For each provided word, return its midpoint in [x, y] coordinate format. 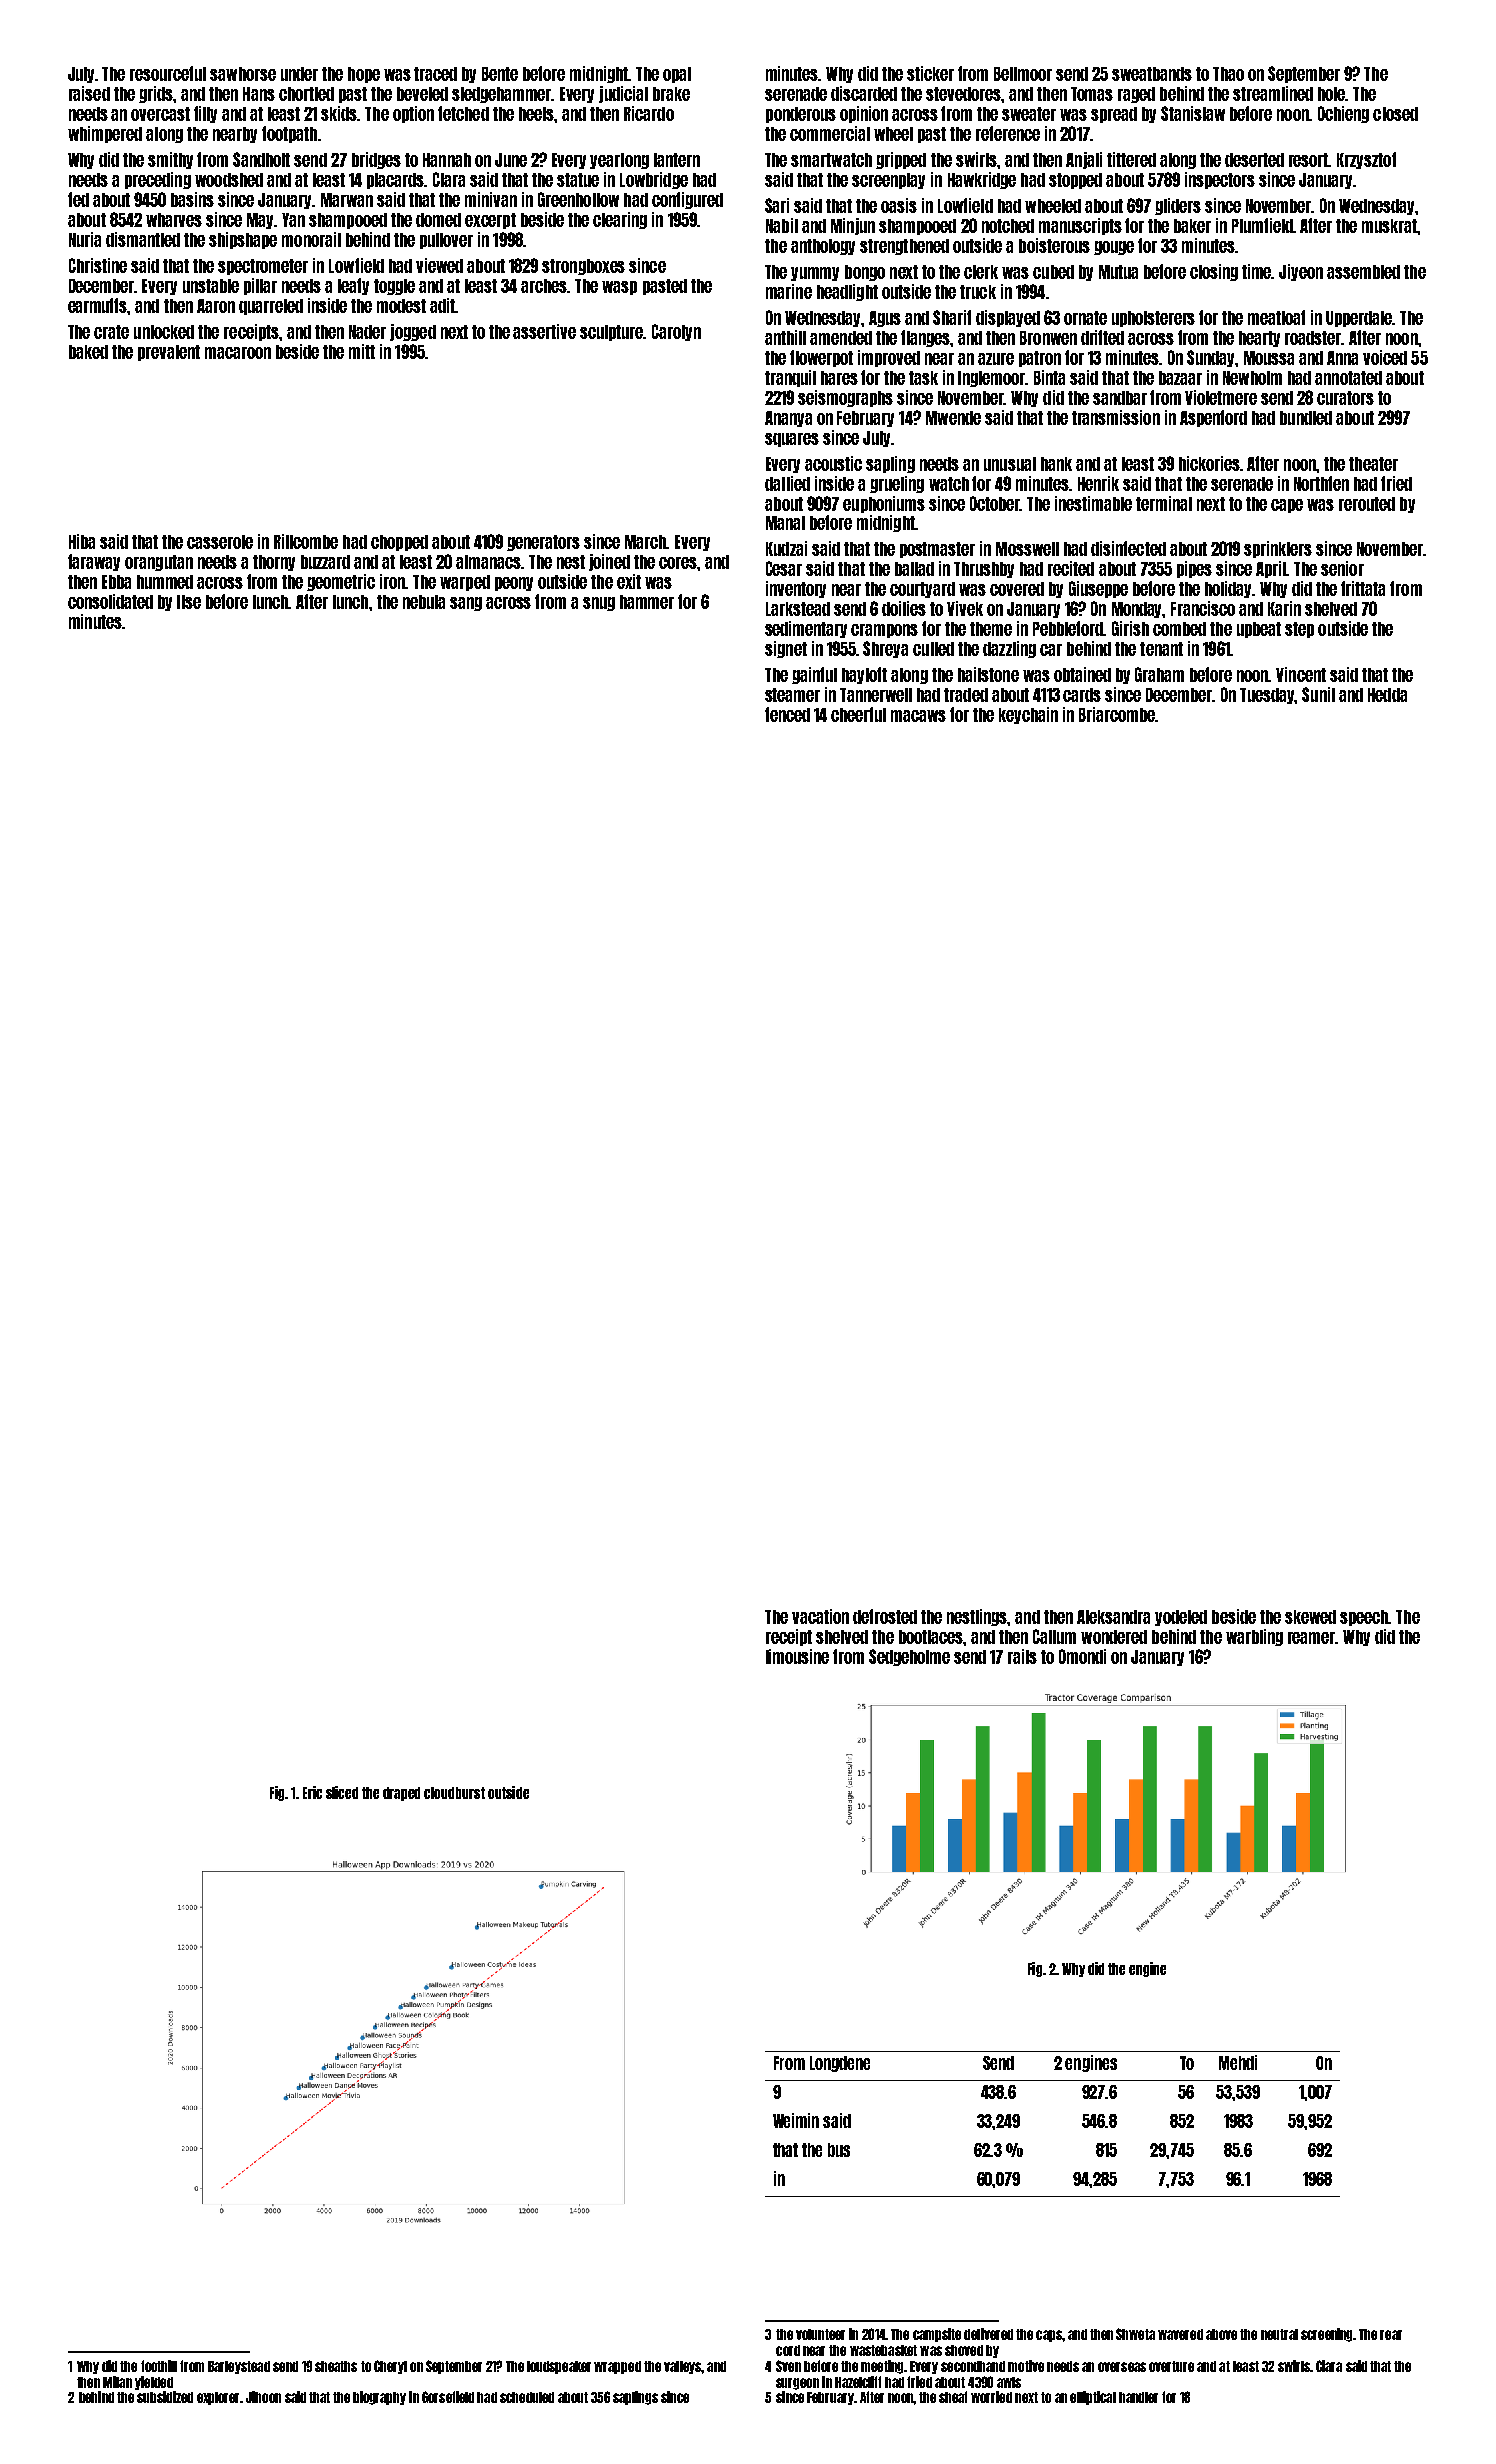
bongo [865, 273]
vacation [820, 1616]
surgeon [797, 2384]
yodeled [1181, 1618]
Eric [312, 1792]
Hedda [1387, 695]
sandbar [1120, 398]
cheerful [858, 714]
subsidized [165, 2397]
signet [786, 649]
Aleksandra [1113, 1617]
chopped [399, 543]
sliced [342, 1792]
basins [192, 199]
